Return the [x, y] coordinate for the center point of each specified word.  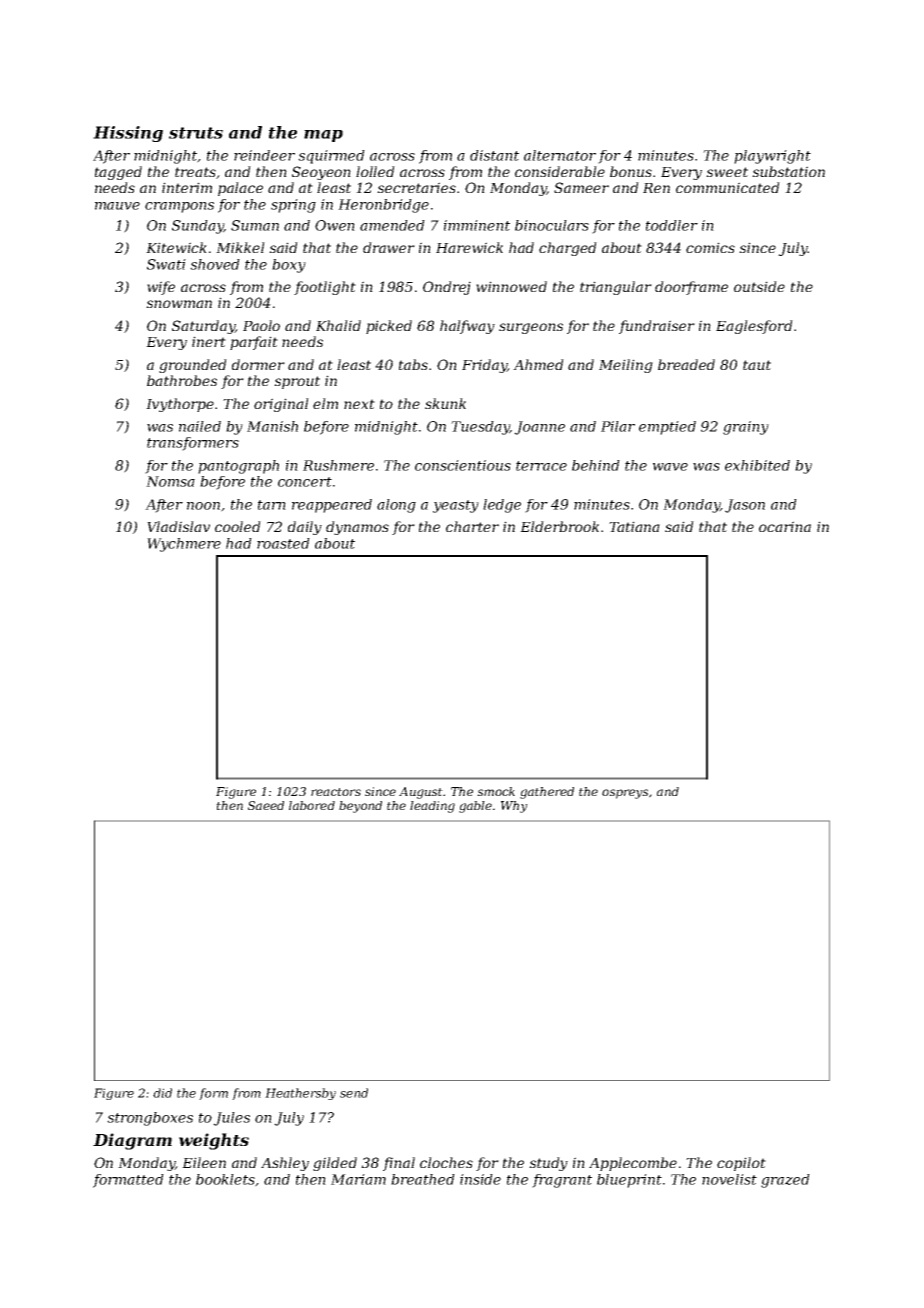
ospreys [625, 794]
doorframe [691, 288]
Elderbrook [559, 526]
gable [475, 807]
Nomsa [170, 481]
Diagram [132, 1141]
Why [514, 807]
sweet [727, 172]
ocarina [785, 526]
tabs [413, 364]
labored [312, 805]
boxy [289, 266]
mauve [117, 206]
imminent [477, 225]
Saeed [266, 805]
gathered [547, 793]
